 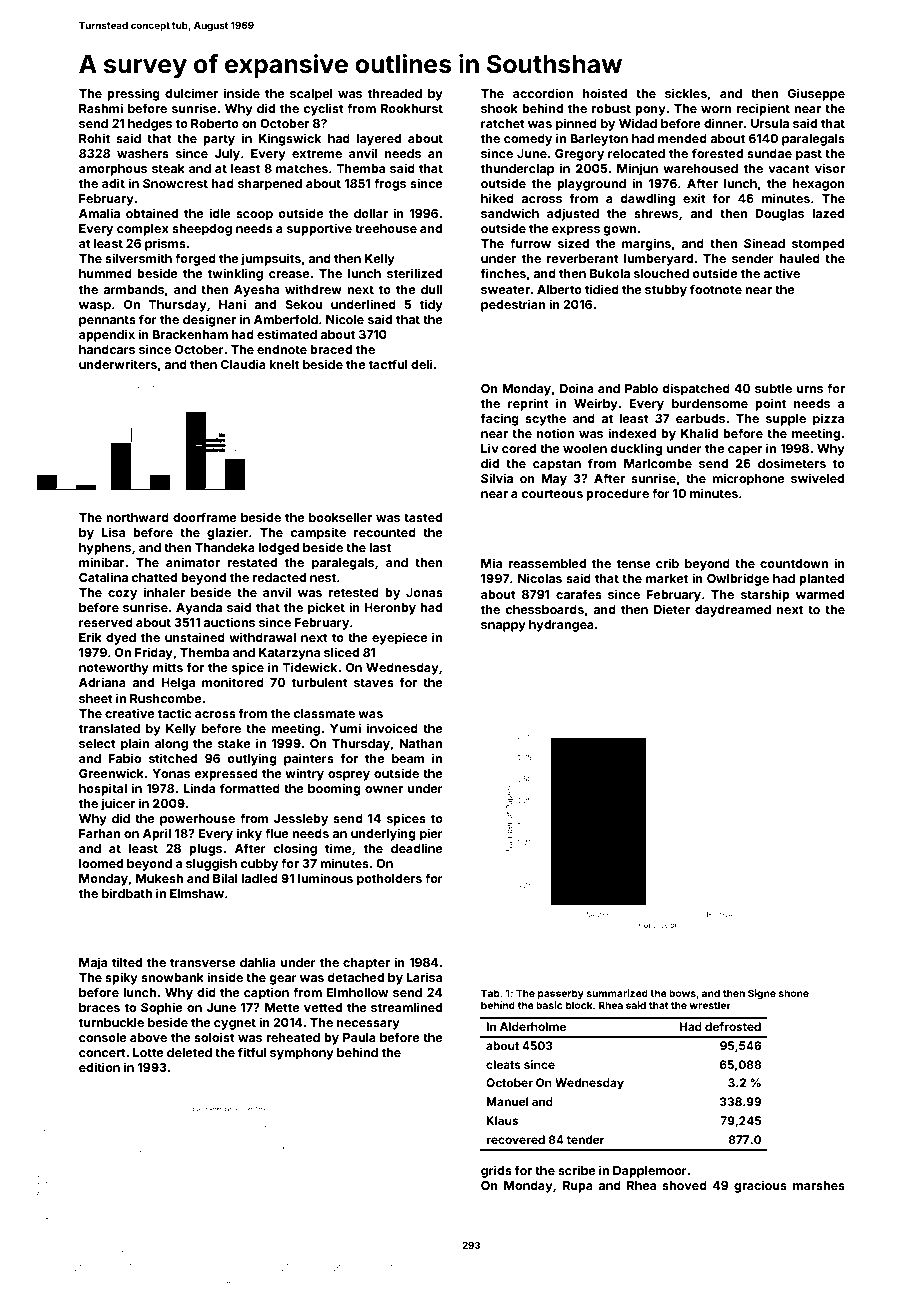 I want to click on Marlcombe, so click(x=658, y=463).
